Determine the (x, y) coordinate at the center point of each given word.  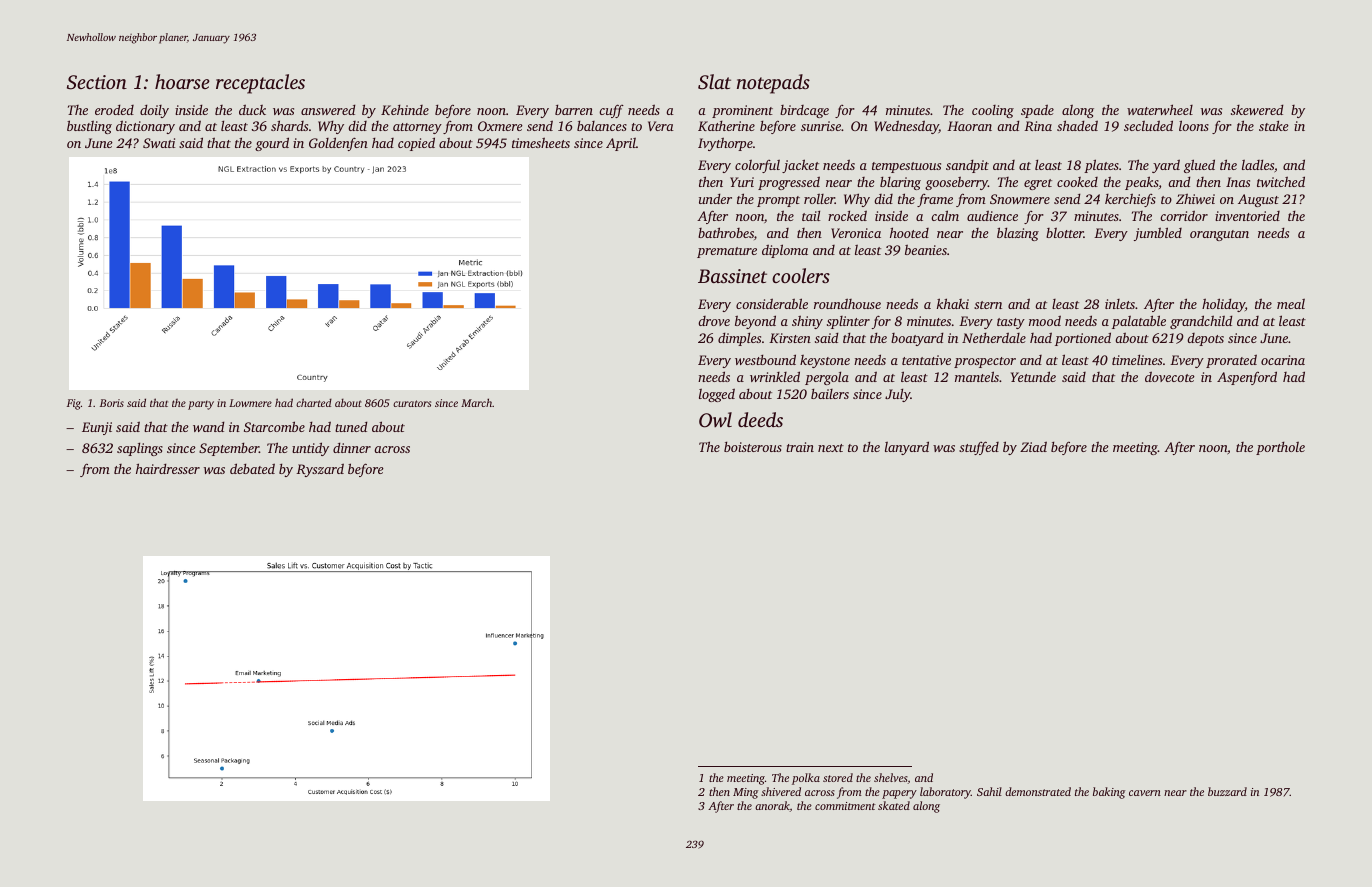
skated (894, 805)
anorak (772, 806)
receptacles (260, 84)
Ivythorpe (725, 144)
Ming (745, 793)
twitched (1281, 181)
